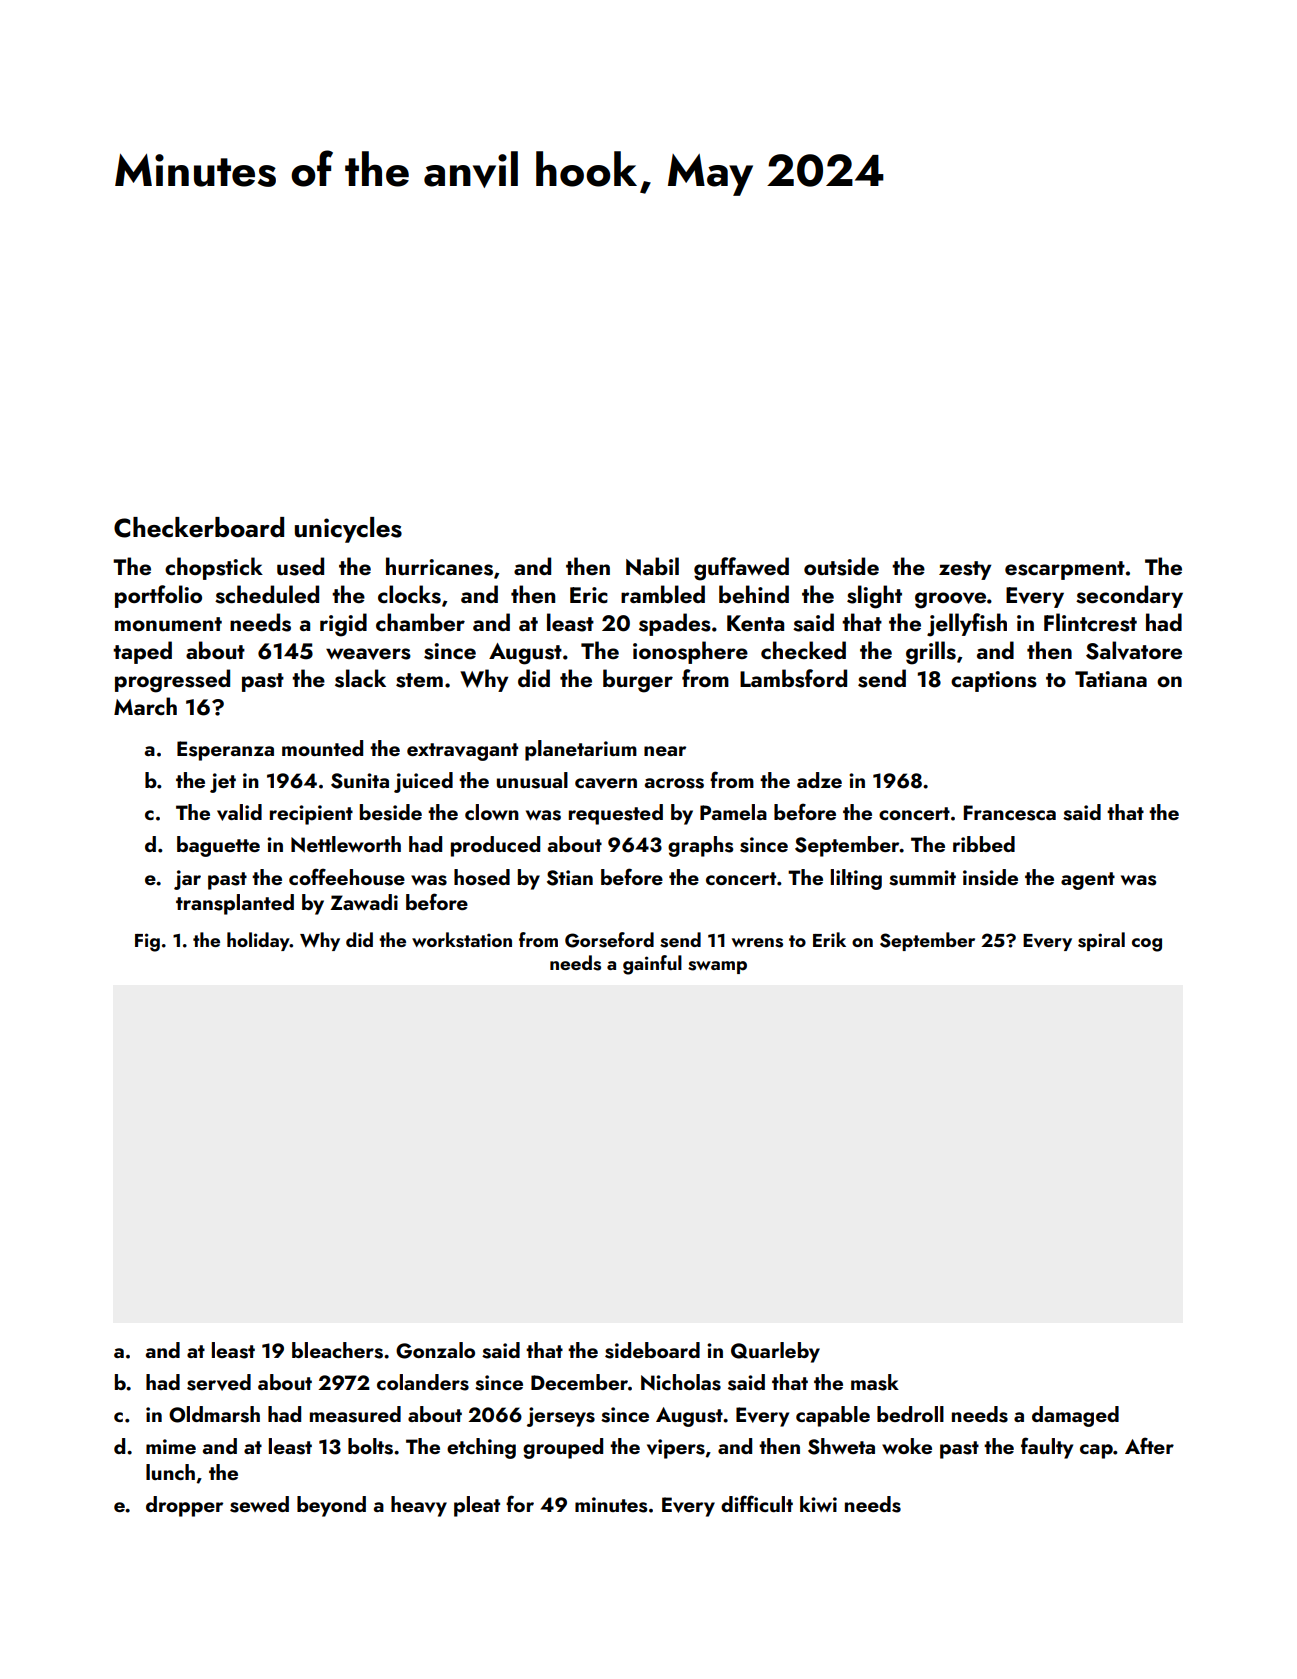 The image size is (1297, 1679). I want to click on workstation, so click(462, 940).
